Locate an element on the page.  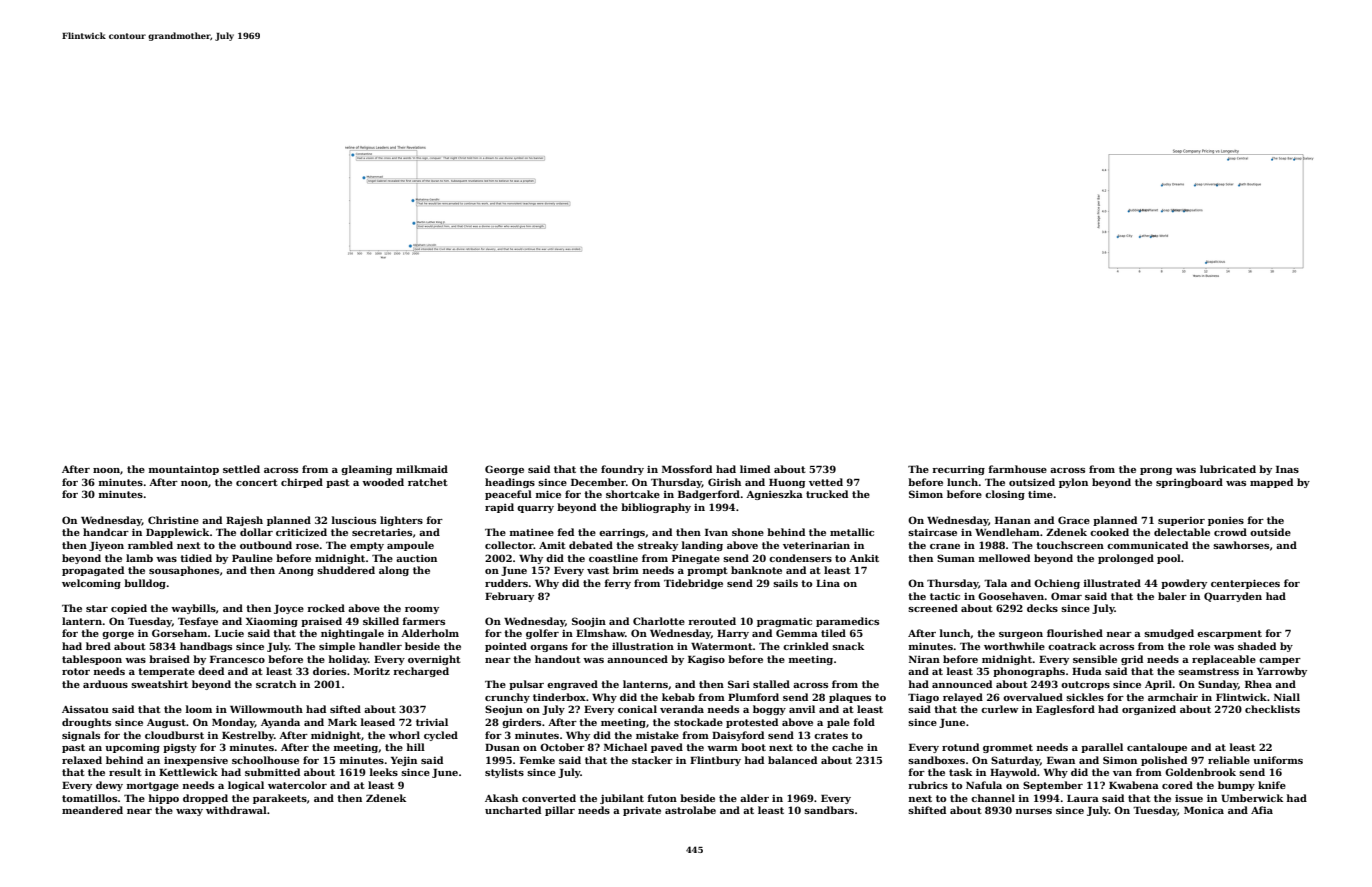
waxy is located at coordinates (189, 812).
